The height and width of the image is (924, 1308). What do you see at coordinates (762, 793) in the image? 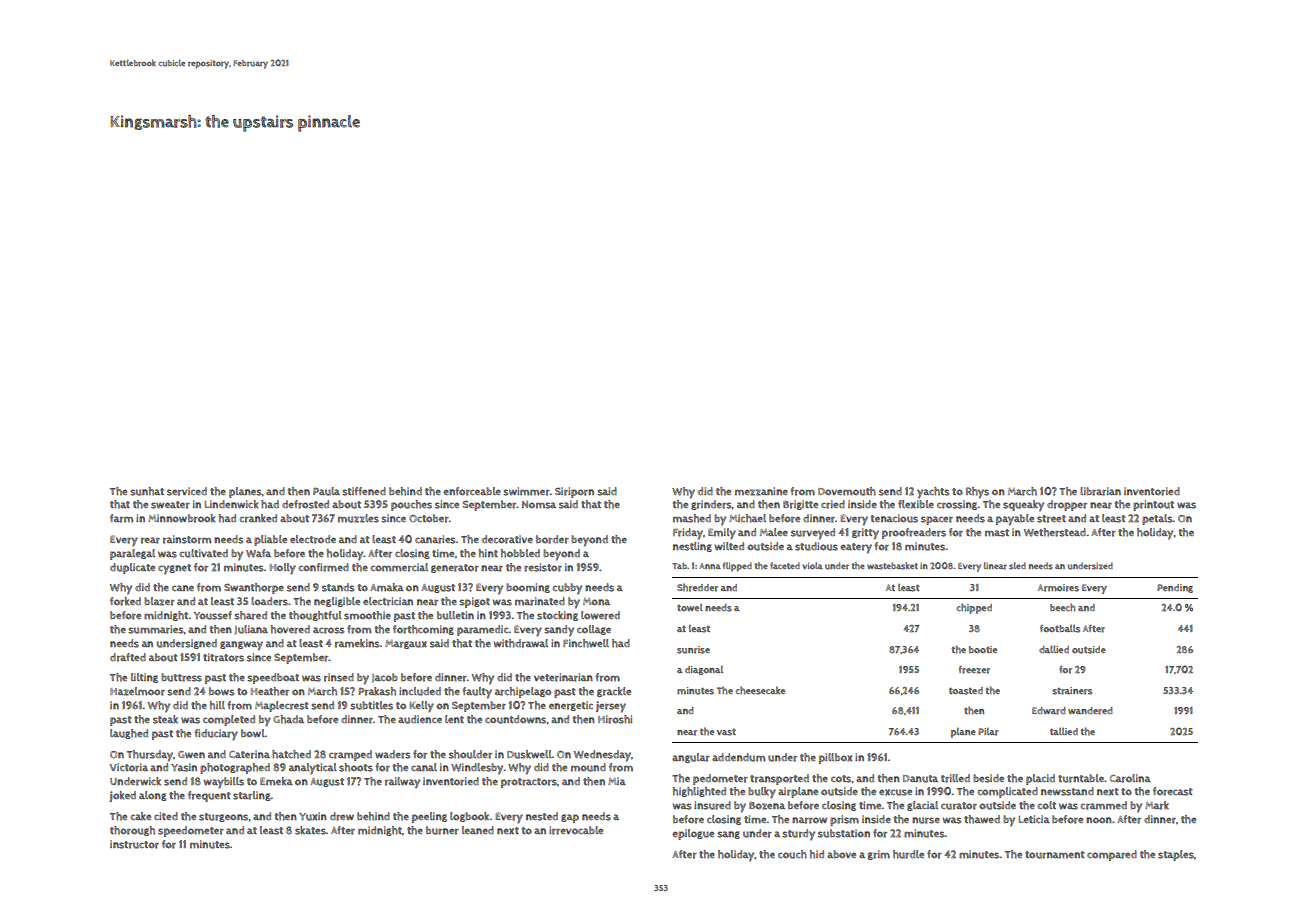
I see `bulky` at bounding box center [762, 793].
